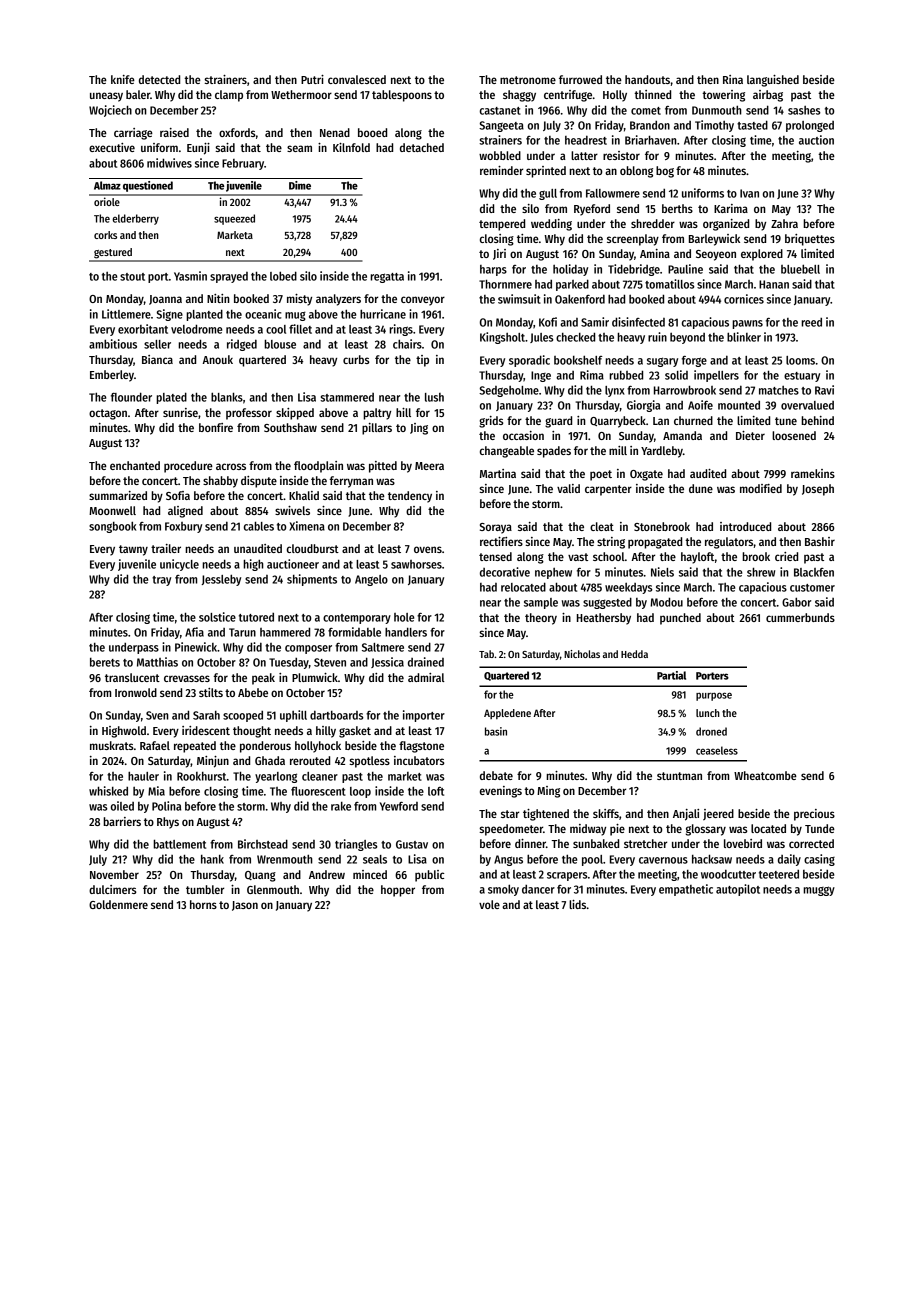 Image resolution: width=924 pixels, height=1308 pixels. I want to click on Oakenford, so click(580, 299).
